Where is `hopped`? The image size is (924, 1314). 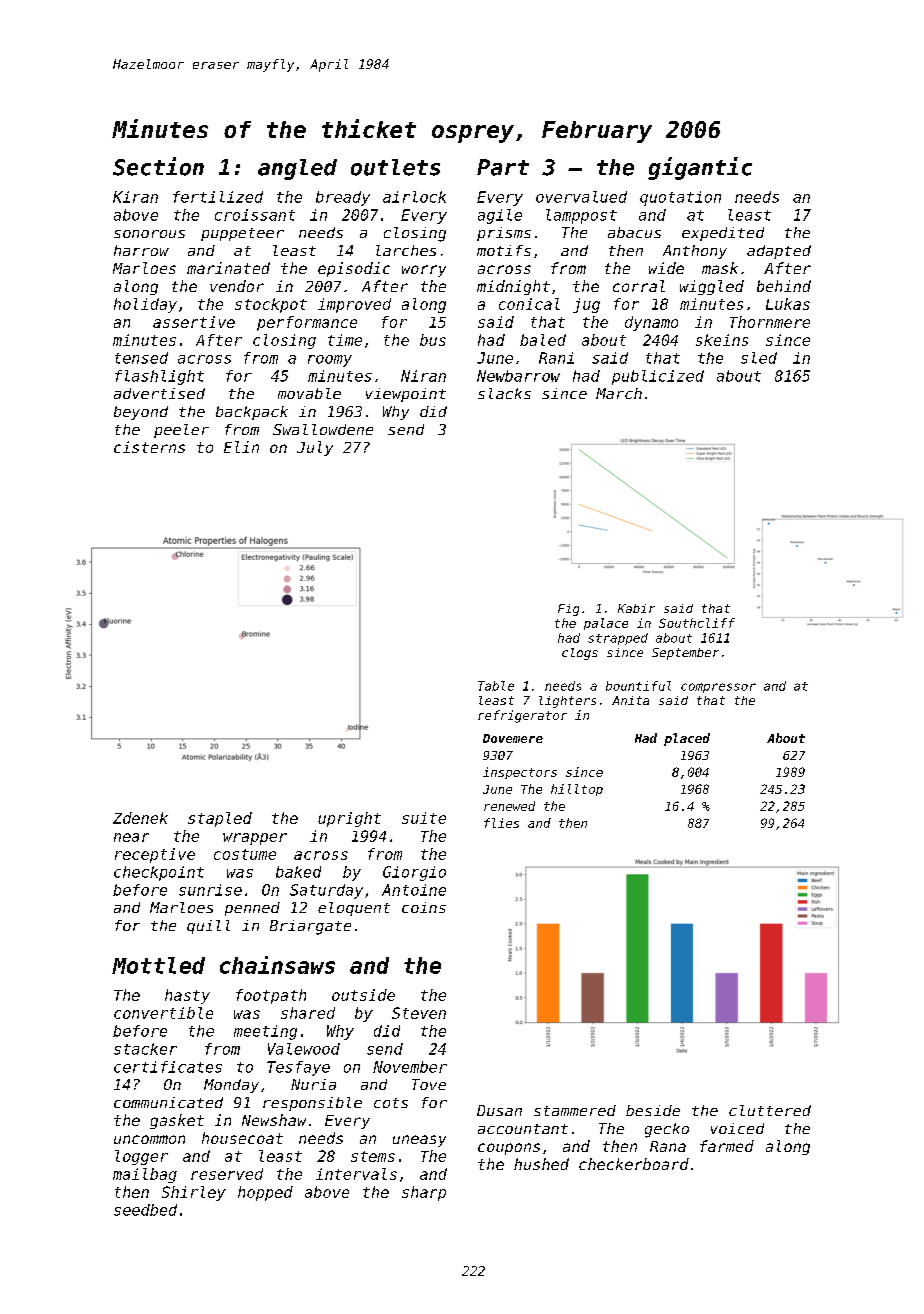 hopped is located at coordinates (265, 1193).
